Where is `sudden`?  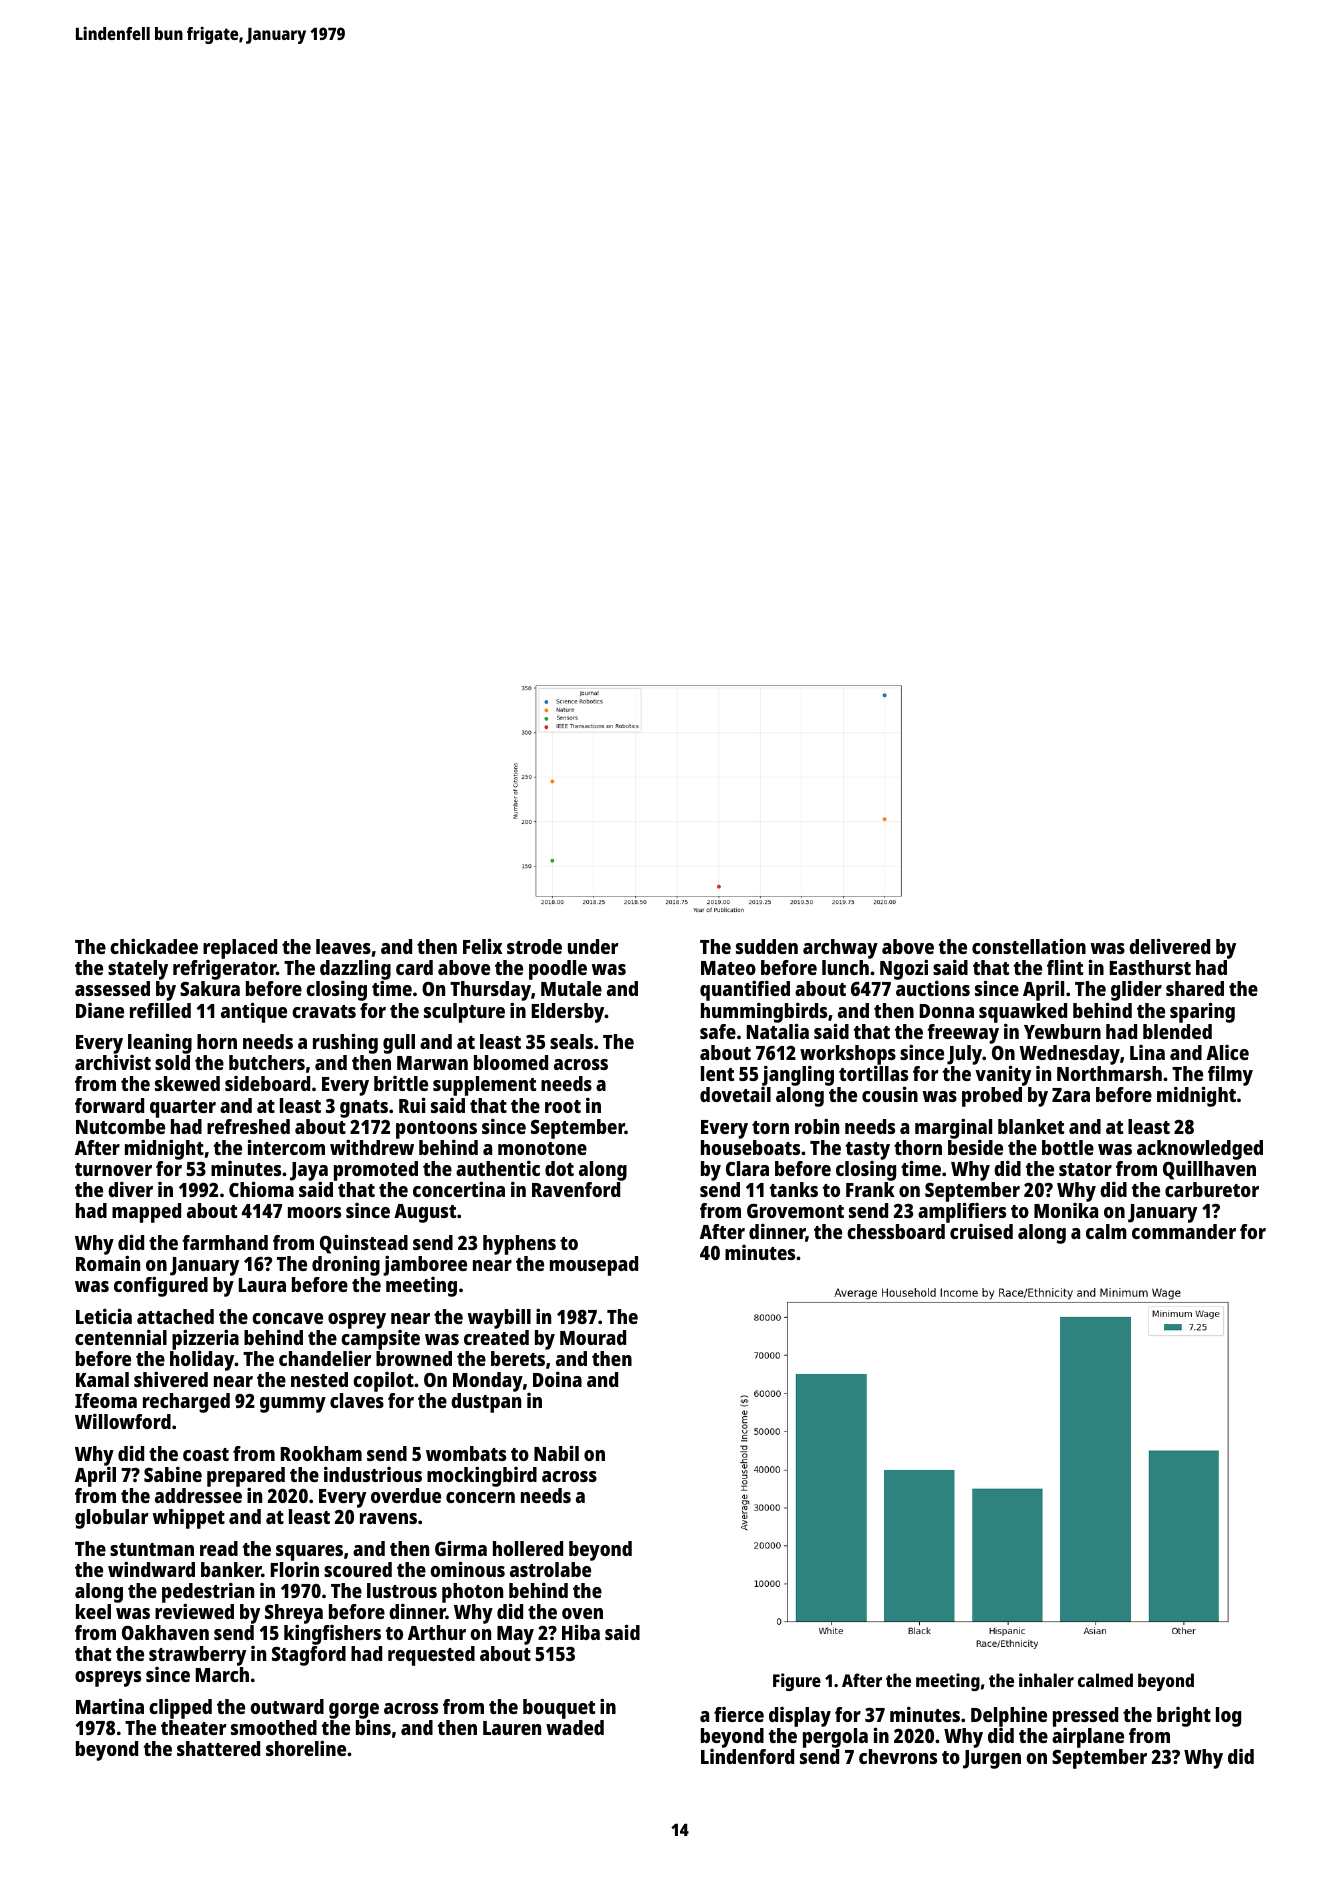
sudden is located at coordinates (767, 946).
